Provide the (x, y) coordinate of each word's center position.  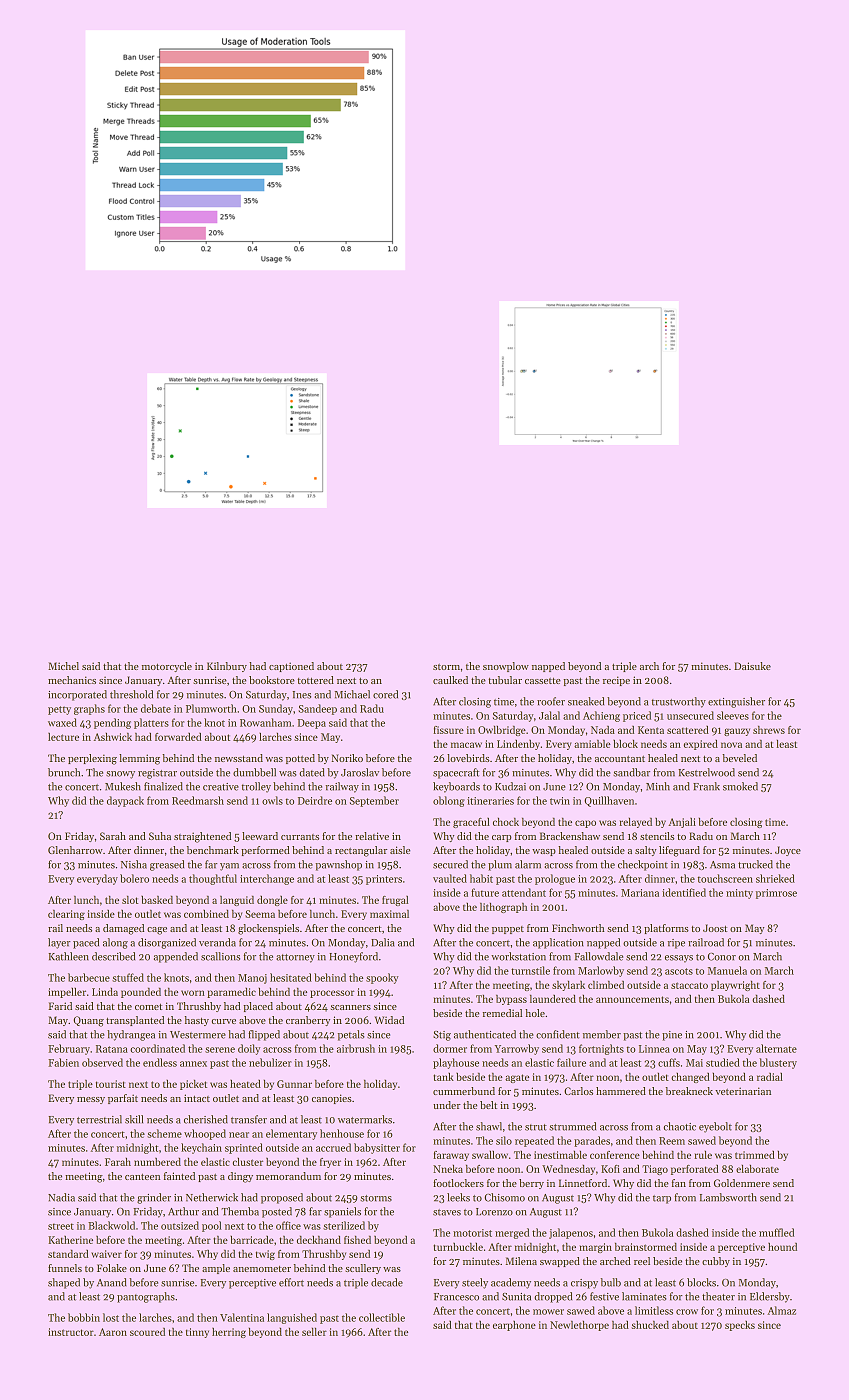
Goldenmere (742, 1183)
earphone (514, 1326)
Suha (160, 836)
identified (684, 892)
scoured (147, 1332)
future (485, 892)
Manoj (252, 979)
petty (59, 710)
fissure (448, 730)
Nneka (448, 1169)
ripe (676, 944)
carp (502, 838)
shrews (769, 730)
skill (134, 1119)
